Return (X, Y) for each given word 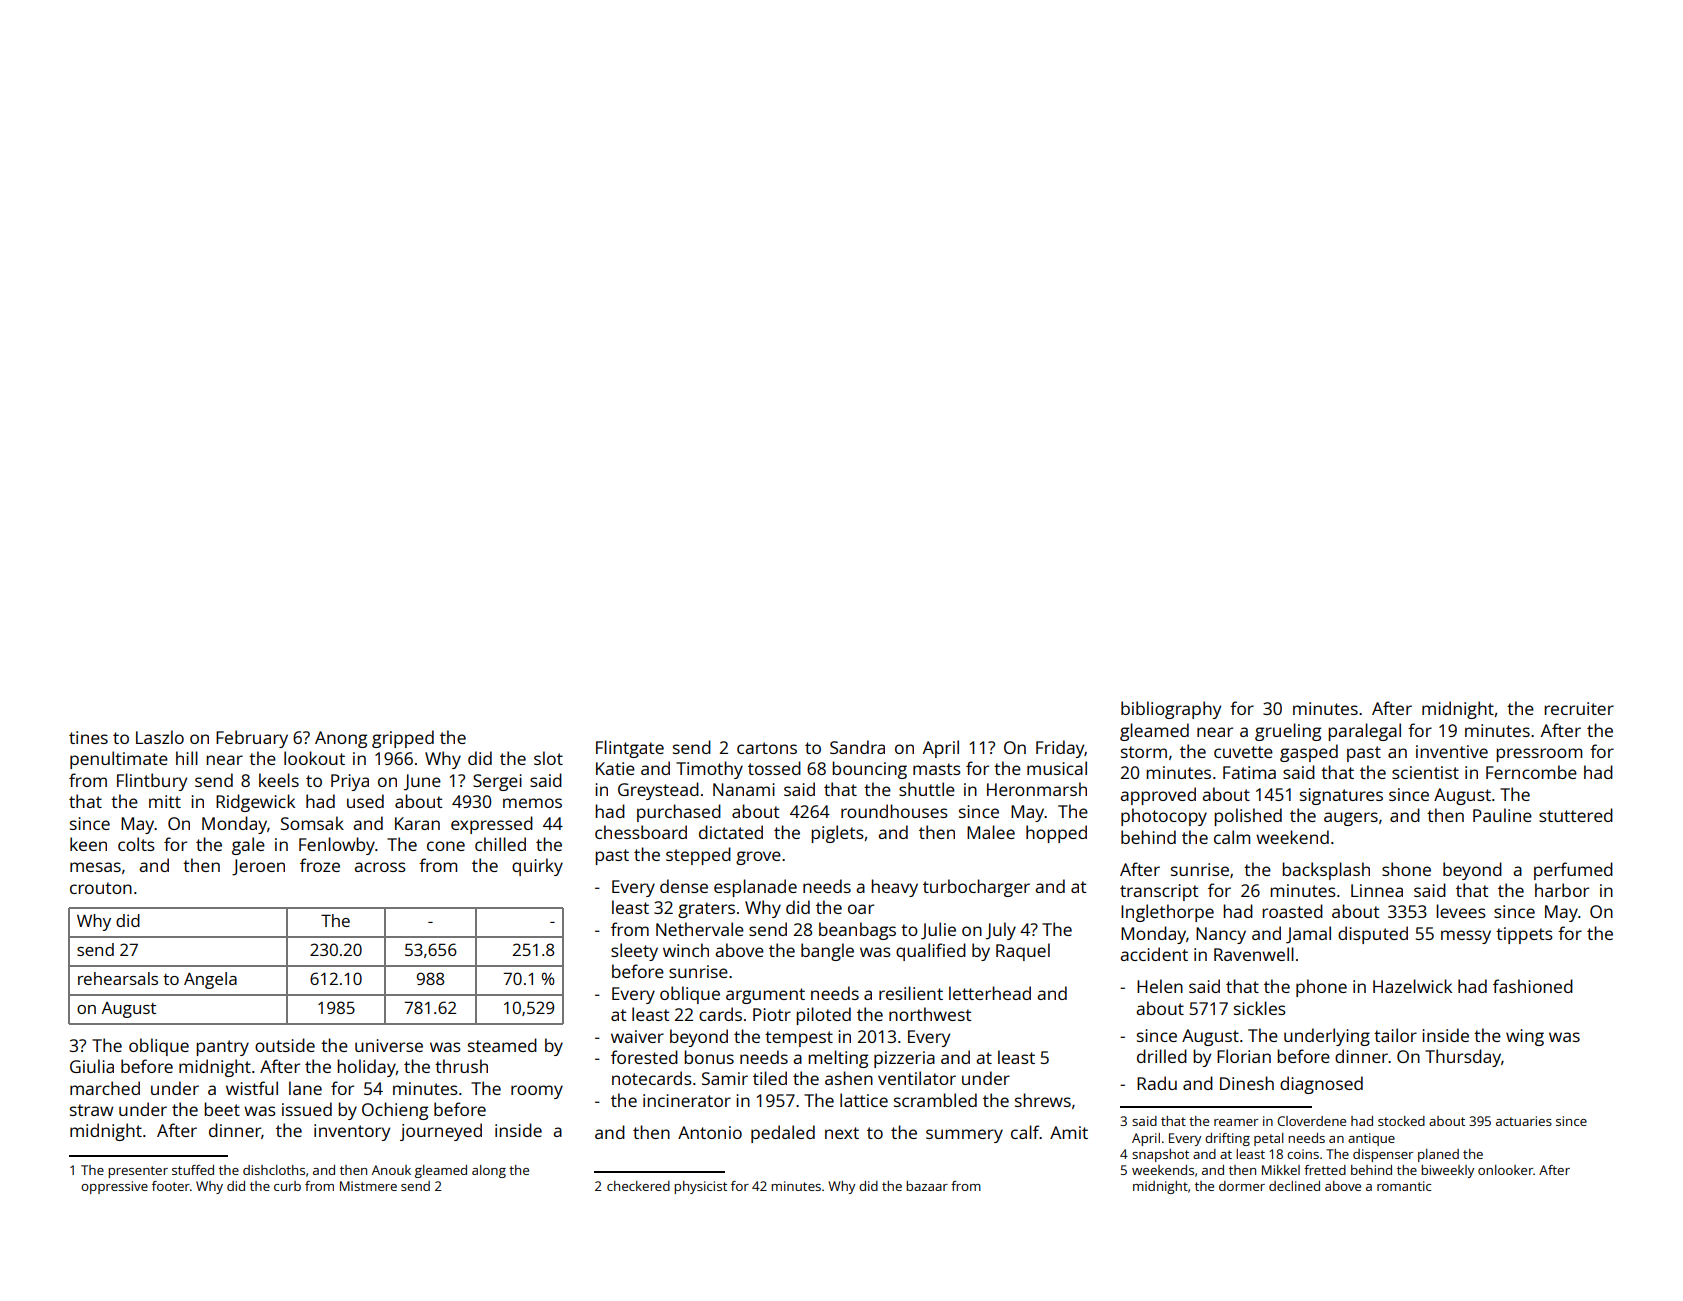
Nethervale (700, 929)
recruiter (1579, 708)
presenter (138, 1172)
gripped (403, 739)
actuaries (1524, 1121)
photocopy (1164, 817)
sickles (1260, 1008)
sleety (634, 952)
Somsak (312, 823)
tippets (1524, 935)
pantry (222, 1048)
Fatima (1249, 772)
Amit (1069, 1132)
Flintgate (630, 749)
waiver (637, 1036)
